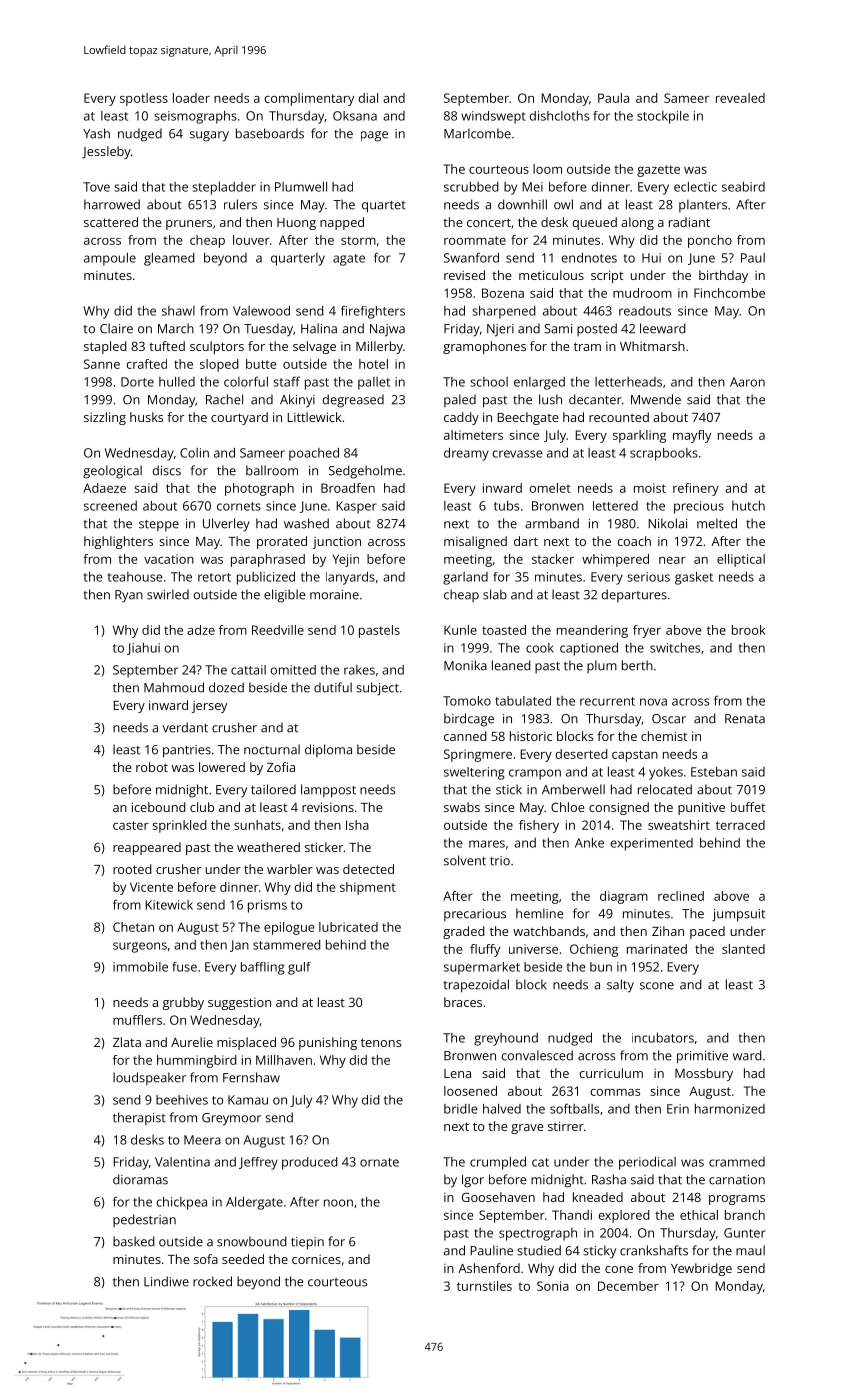 This screenshot has height=1400, width=849. Describe the element at coordinates (189, 225) in the screenshot. I see `pruners` at that location.
